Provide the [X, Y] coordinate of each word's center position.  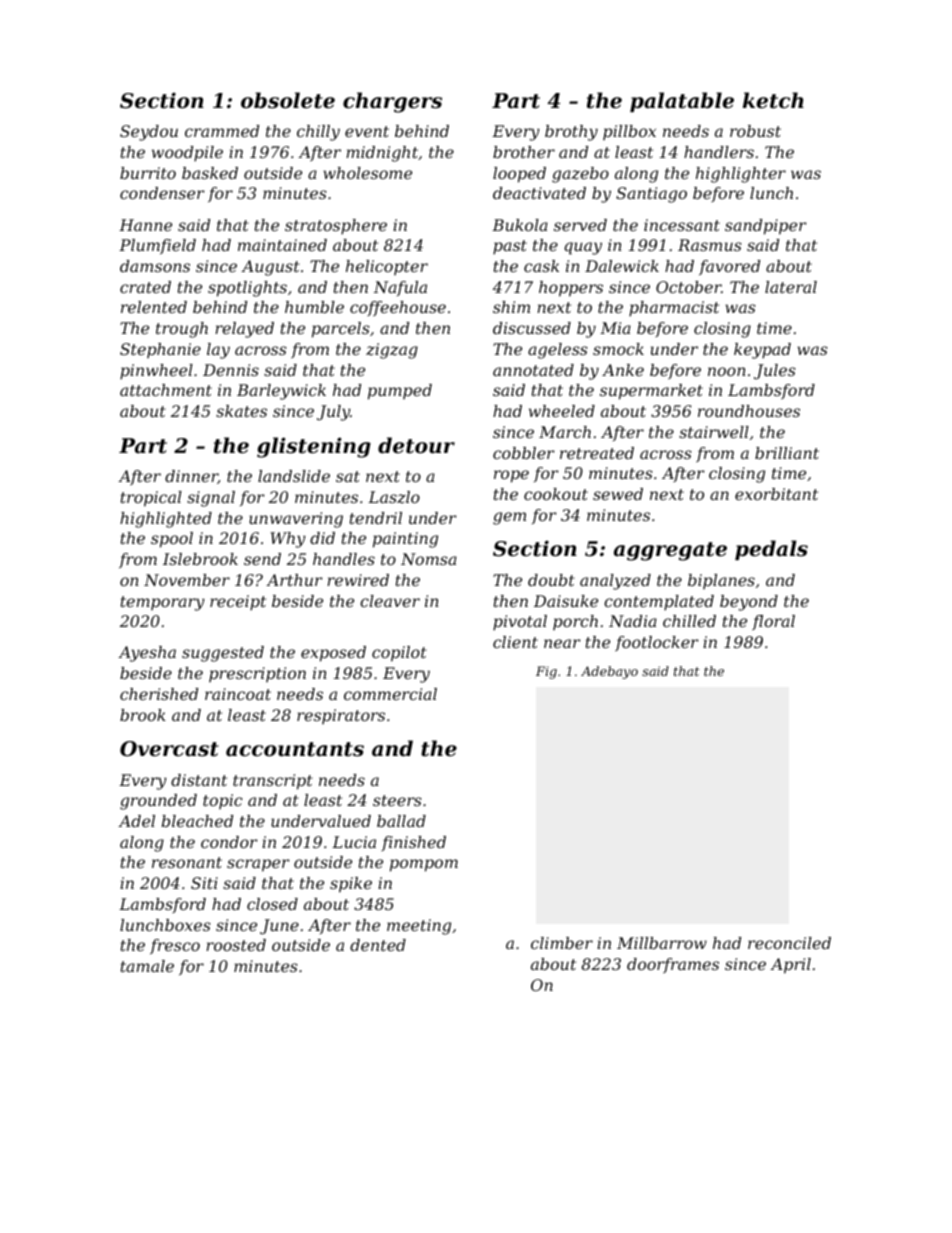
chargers [392, 102]
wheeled [562, 411]
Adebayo [609, 672]
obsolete [288, 100]
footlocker [656, 643]
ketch [773, 100]
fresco [175, 946]
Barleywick [281, 392]
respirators [341, 716]
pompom [424, 865]
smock [618, 349]
